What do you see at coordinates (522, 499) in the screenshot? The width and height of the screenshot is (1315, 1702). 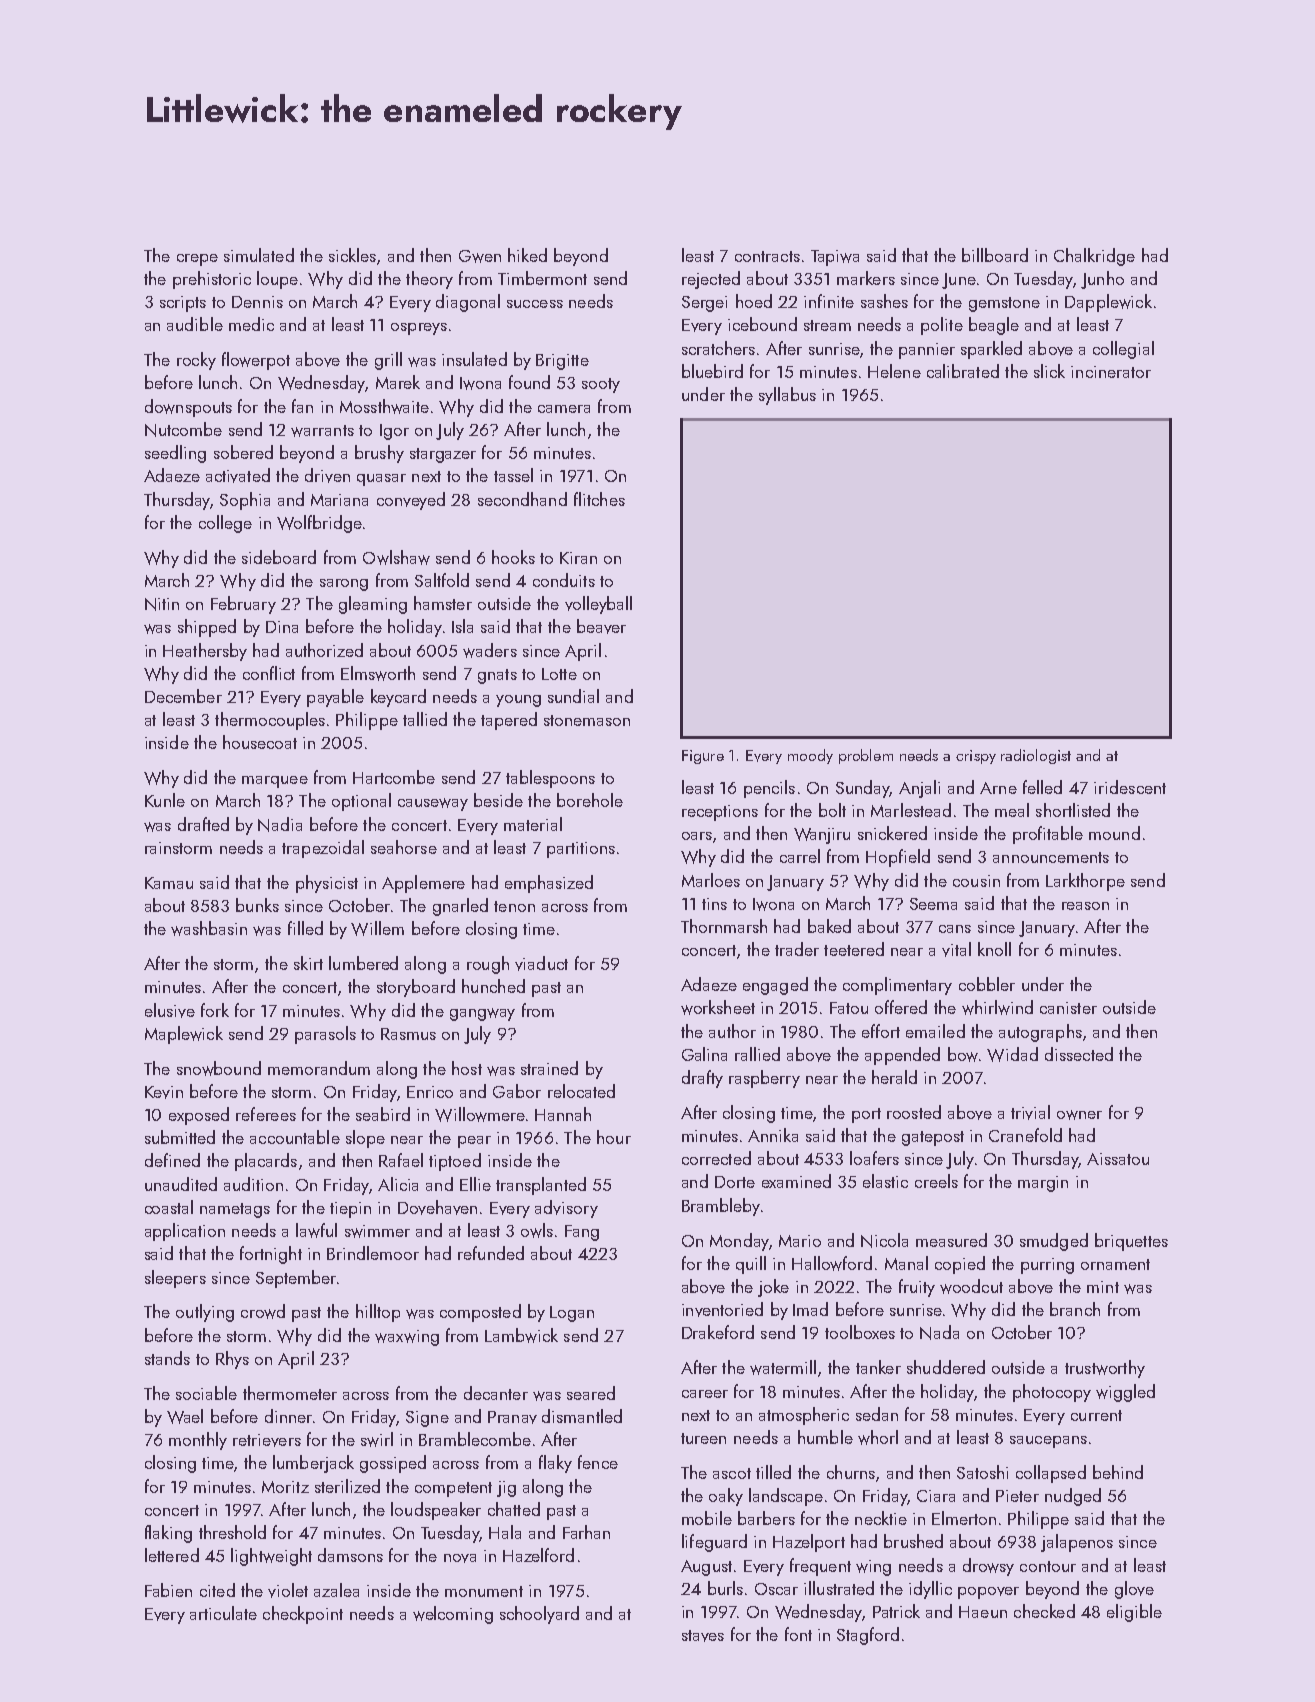 I see `secondhand` at bounding box center [522, 499].
